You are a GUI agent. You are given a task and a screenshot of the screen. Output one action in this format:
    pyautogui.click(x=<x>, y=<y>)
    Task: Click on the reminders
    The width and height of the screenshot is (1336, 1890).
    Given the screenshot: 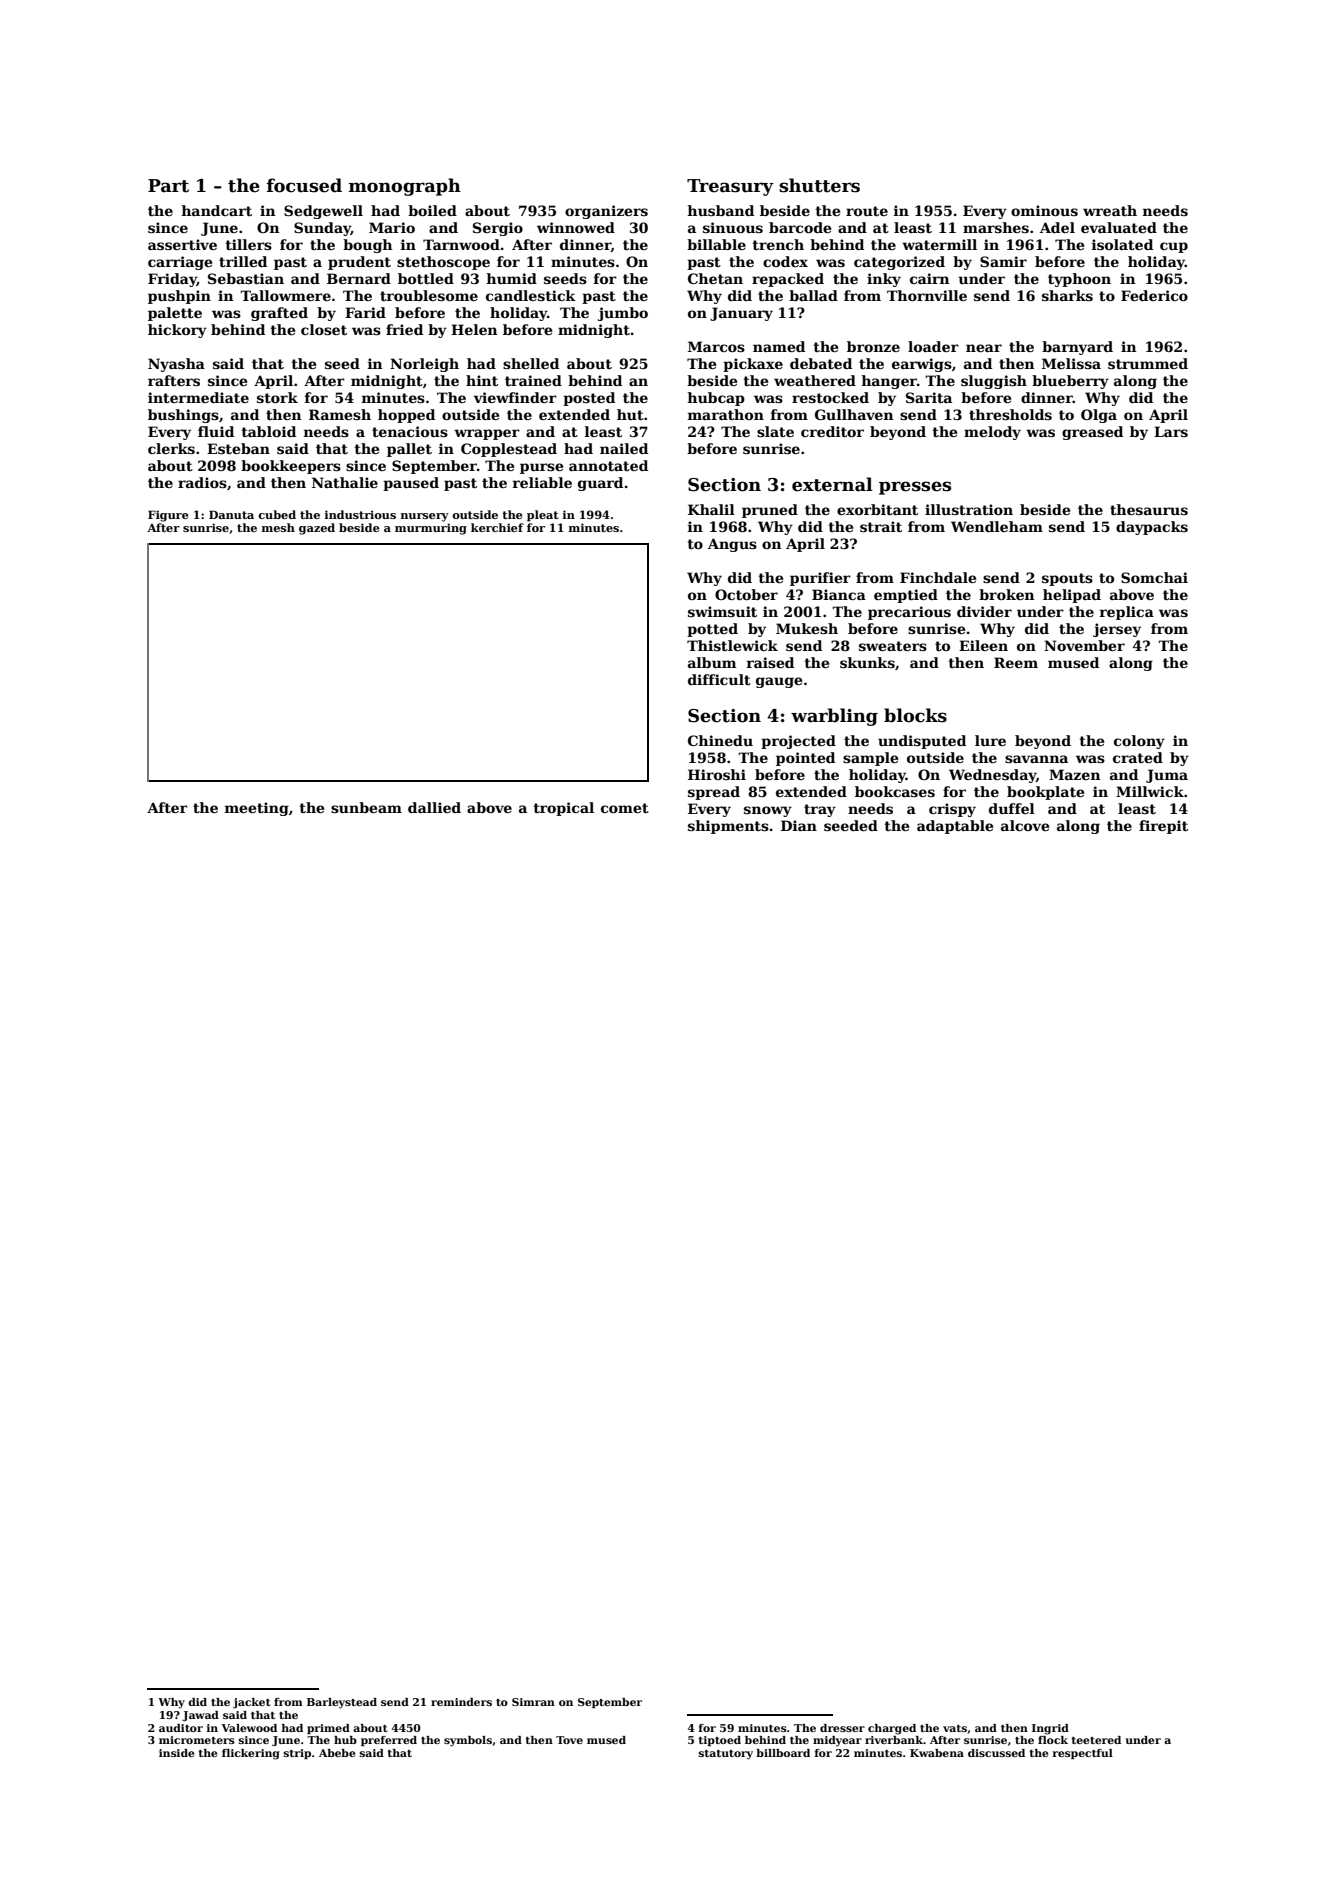 What is the action you would take?
    pyautogui.click(x=461, y=1702)
